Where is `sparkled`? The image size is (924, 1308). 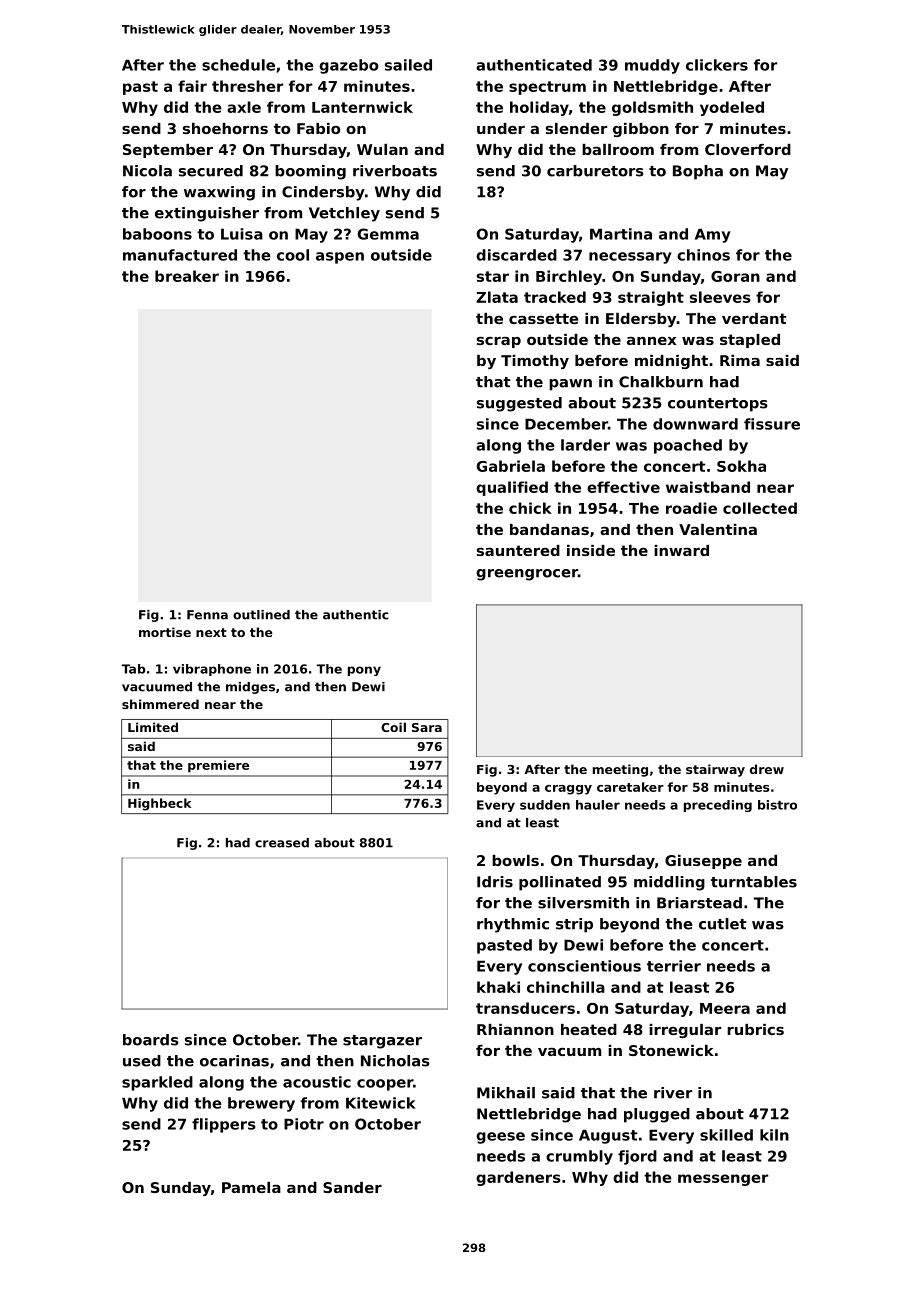
sparkled is located at coordinates (157, 1083).
